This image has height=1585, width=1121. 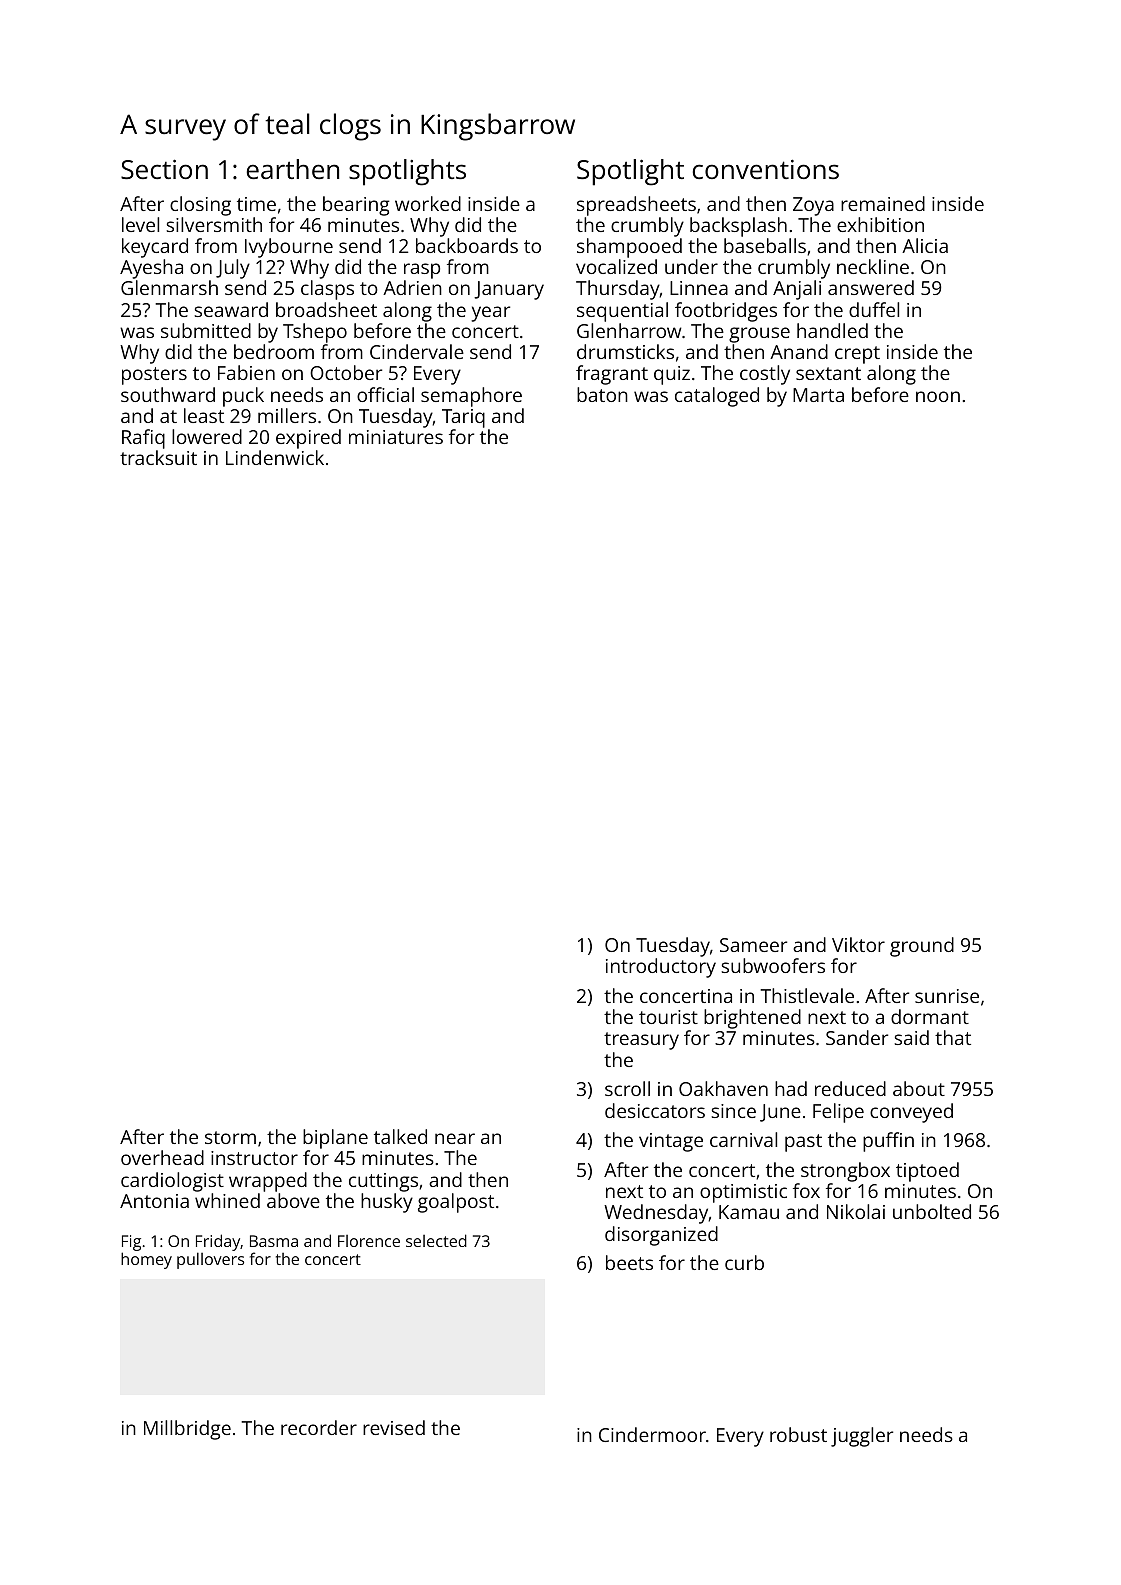 What do you see at coordinates (874, 309) in the image?
I see `duffel` at bounding box center [874, 309].
